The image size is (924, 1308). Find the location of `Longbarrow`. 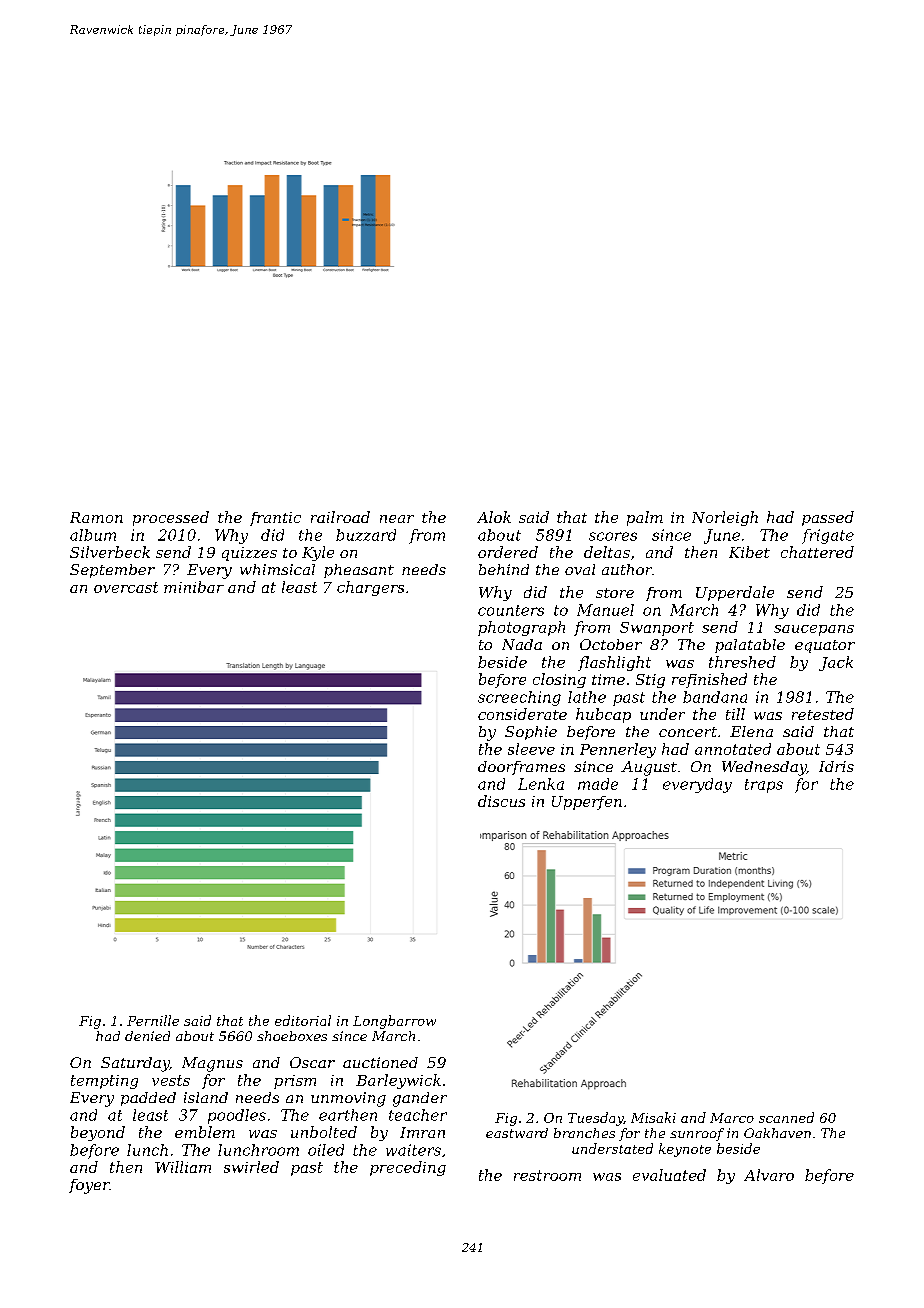

Longbarrow is located at coordinates (394, 1022).
